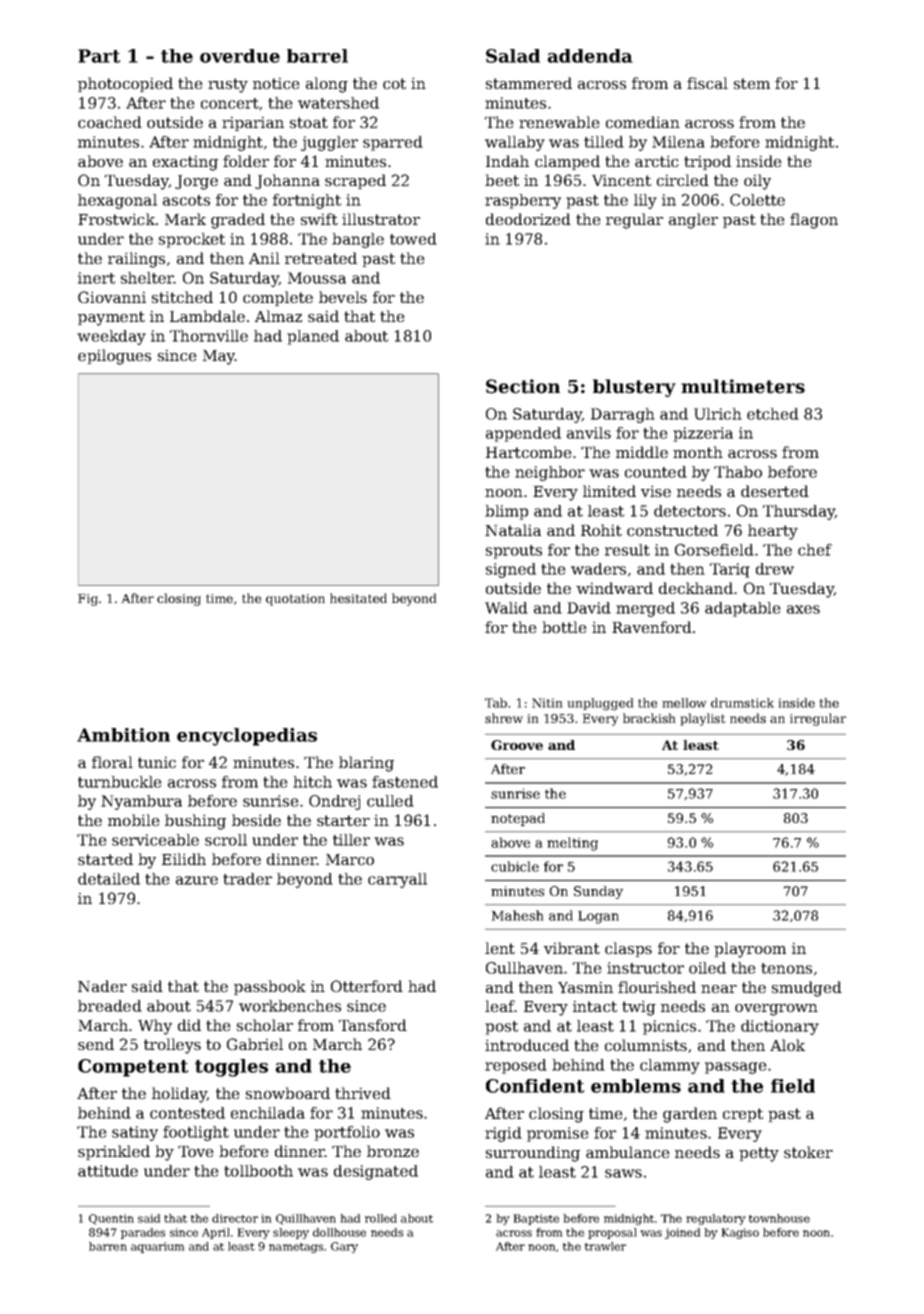 This screenshot has width=924, height=1314. I want to click on rolled, so click(381, 1218).
